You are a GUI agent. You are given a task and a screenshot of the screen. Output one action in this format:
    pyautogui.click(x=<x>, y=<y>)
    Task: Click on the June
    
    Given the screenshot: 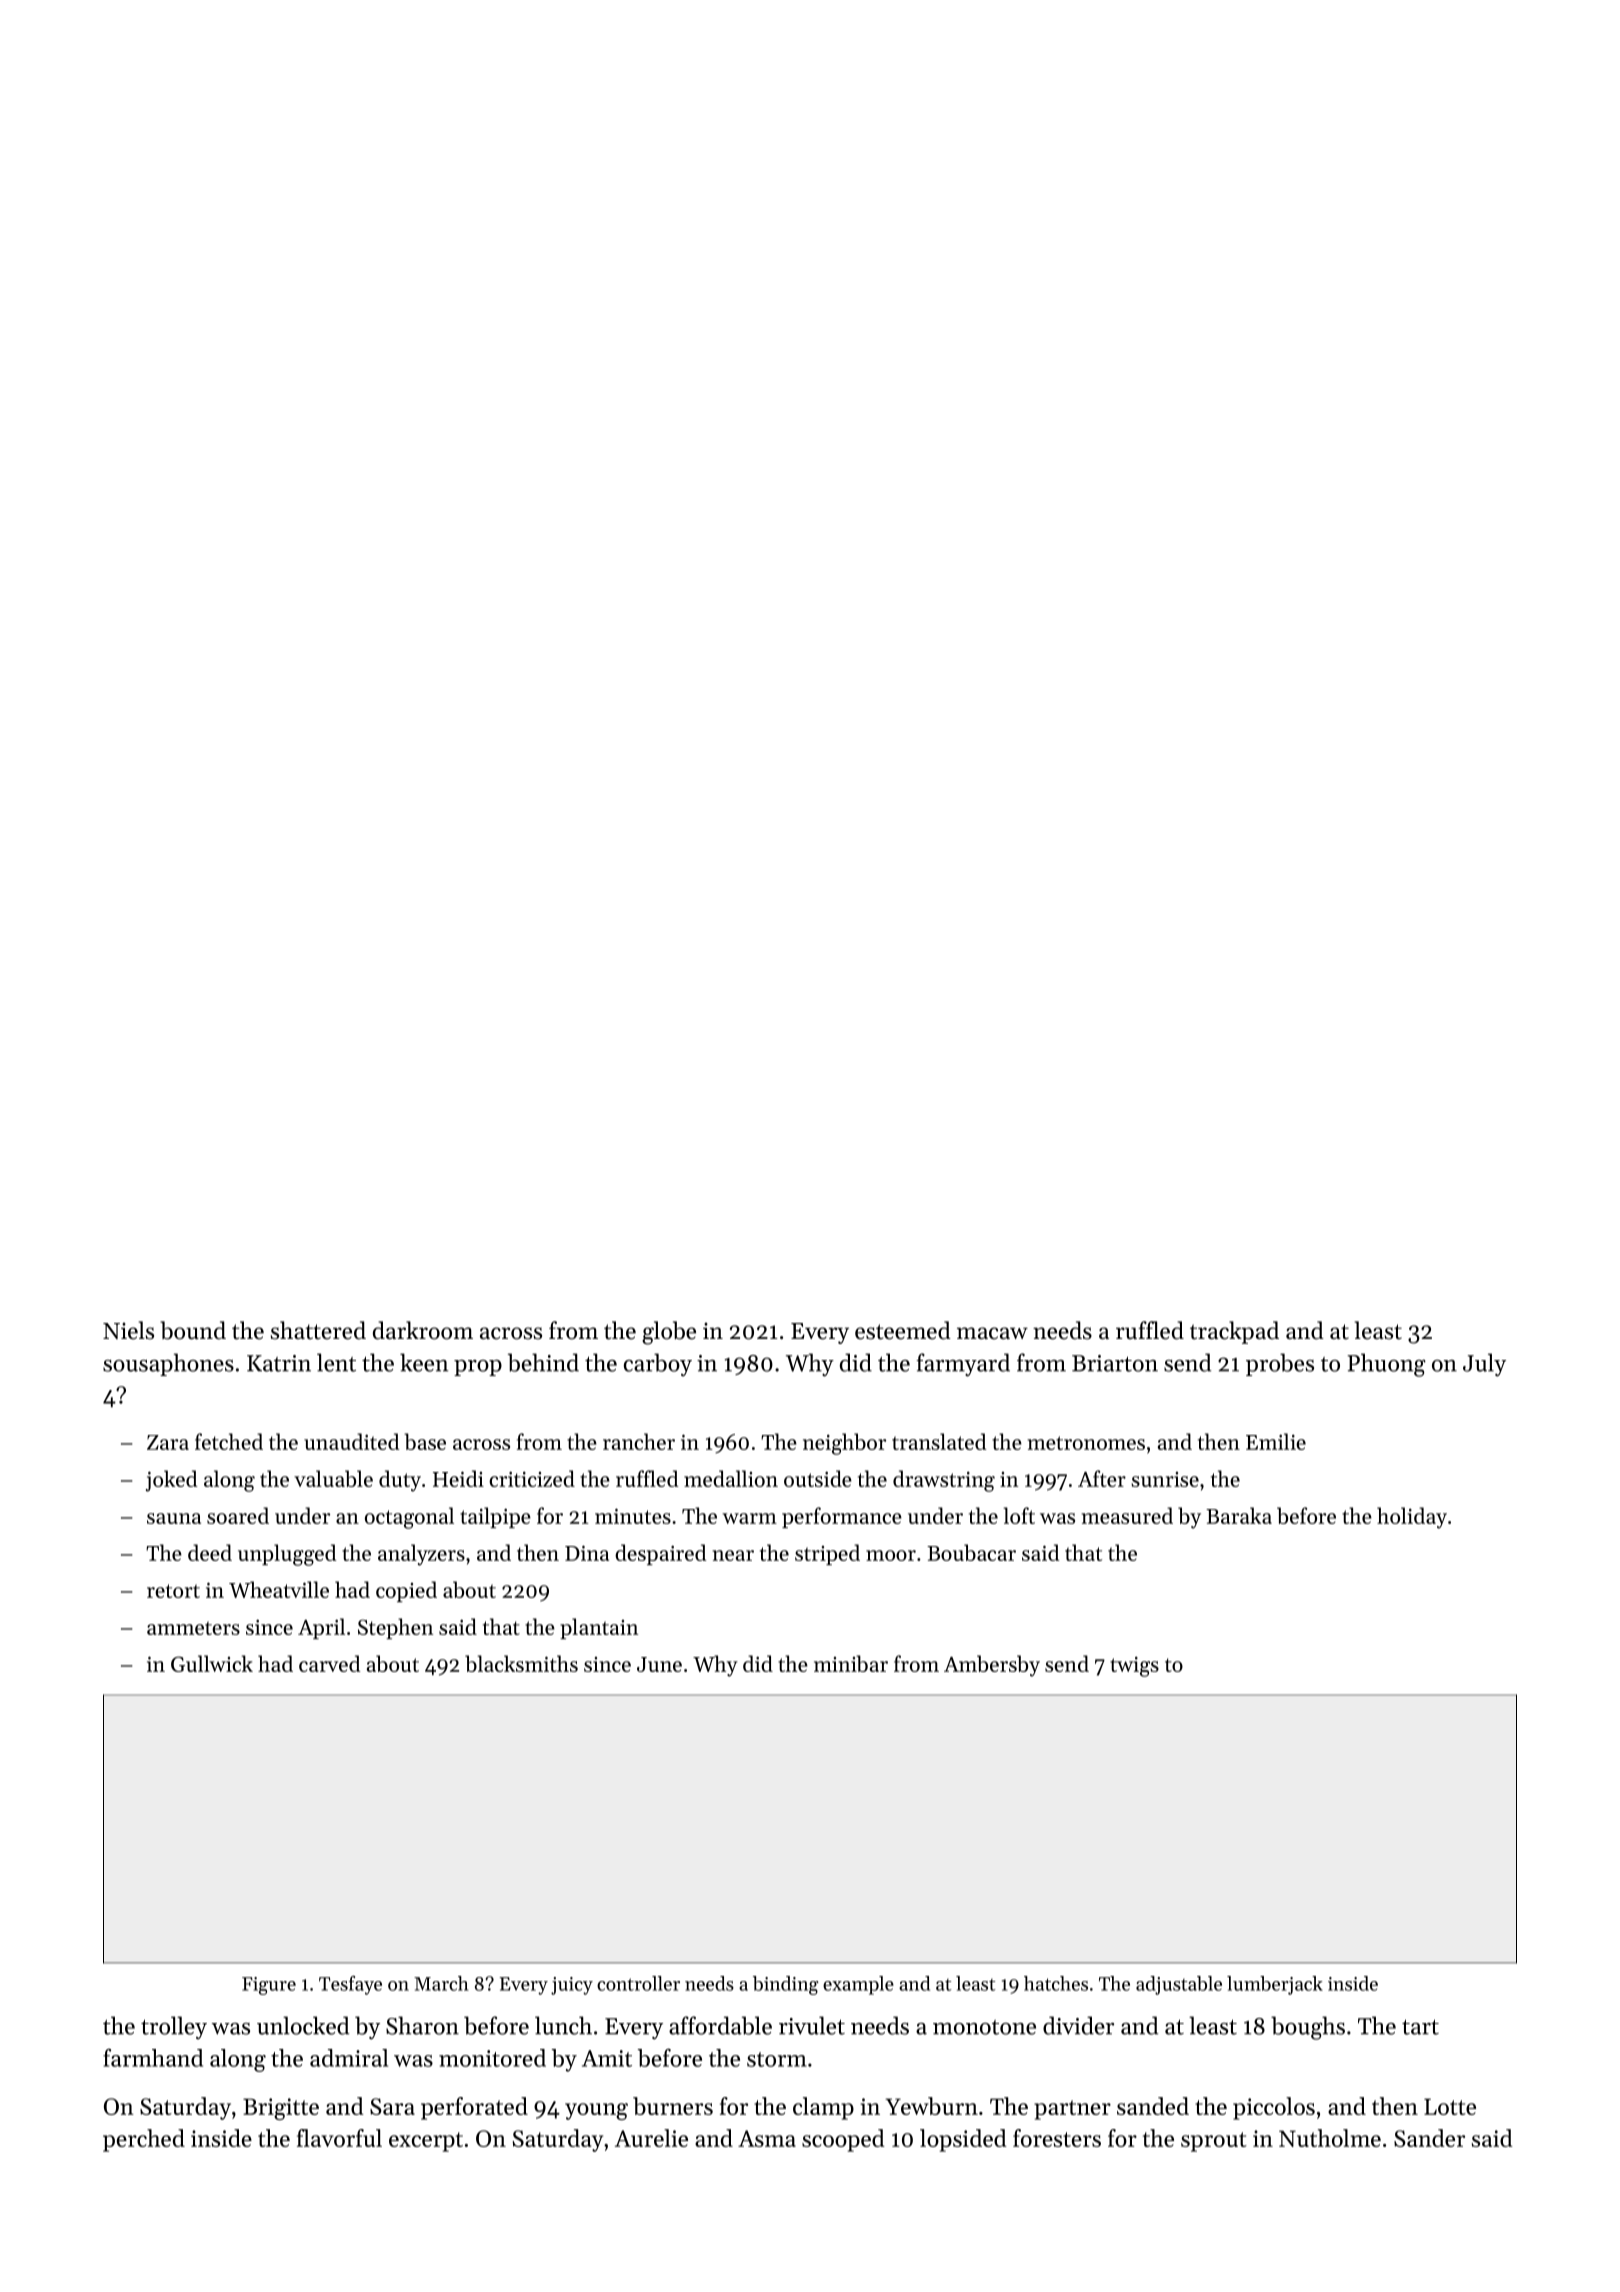 What is the action you would take?
    pyautogui.click(x=659, y=1664)
